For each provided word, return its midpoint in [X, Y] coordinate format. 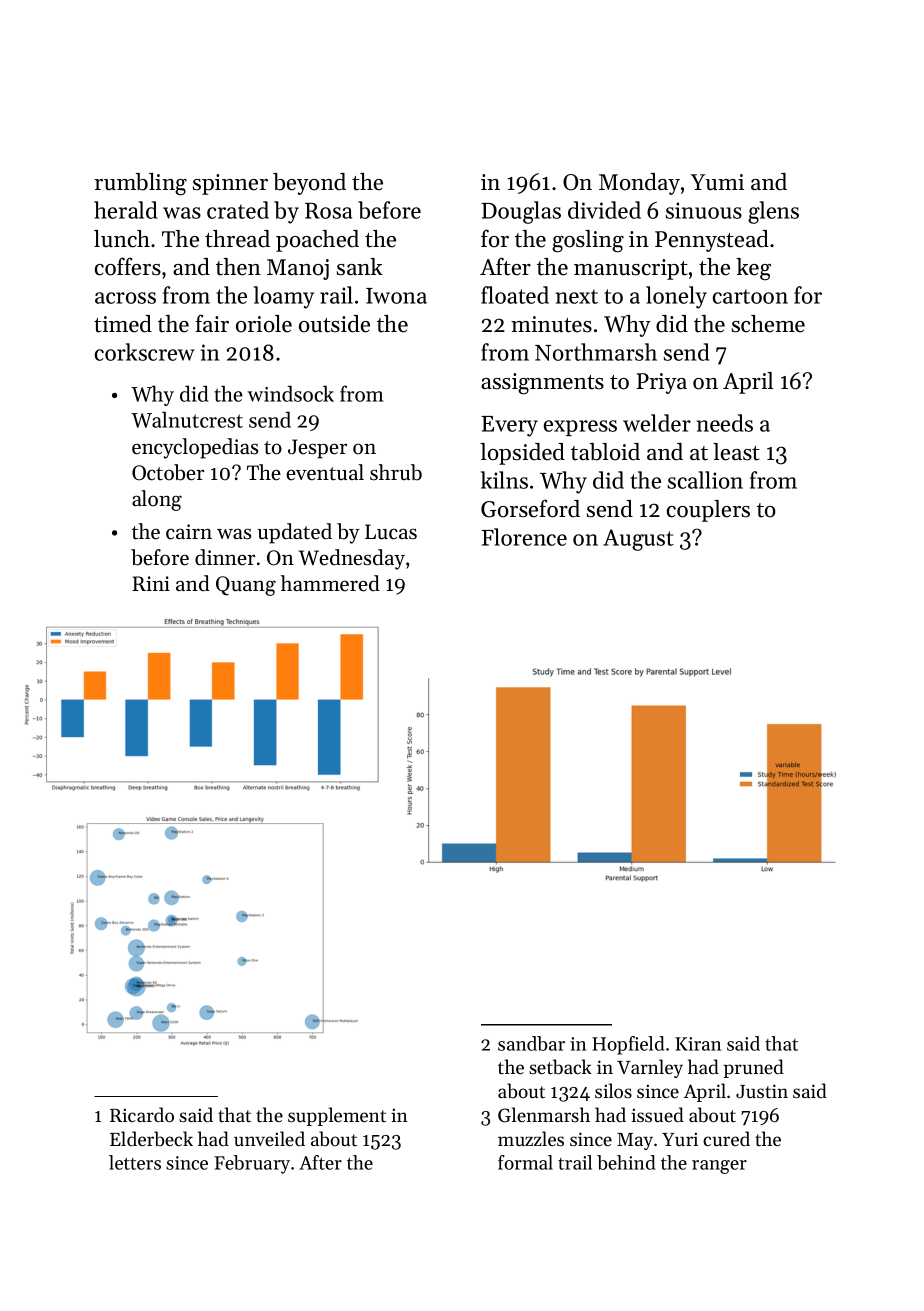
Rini [151, 583]
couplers [708, 511]
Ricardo [142, 1115]
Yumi [717, 182]
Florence [524, 537]
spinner [230, 184]
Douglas [521, 212]
